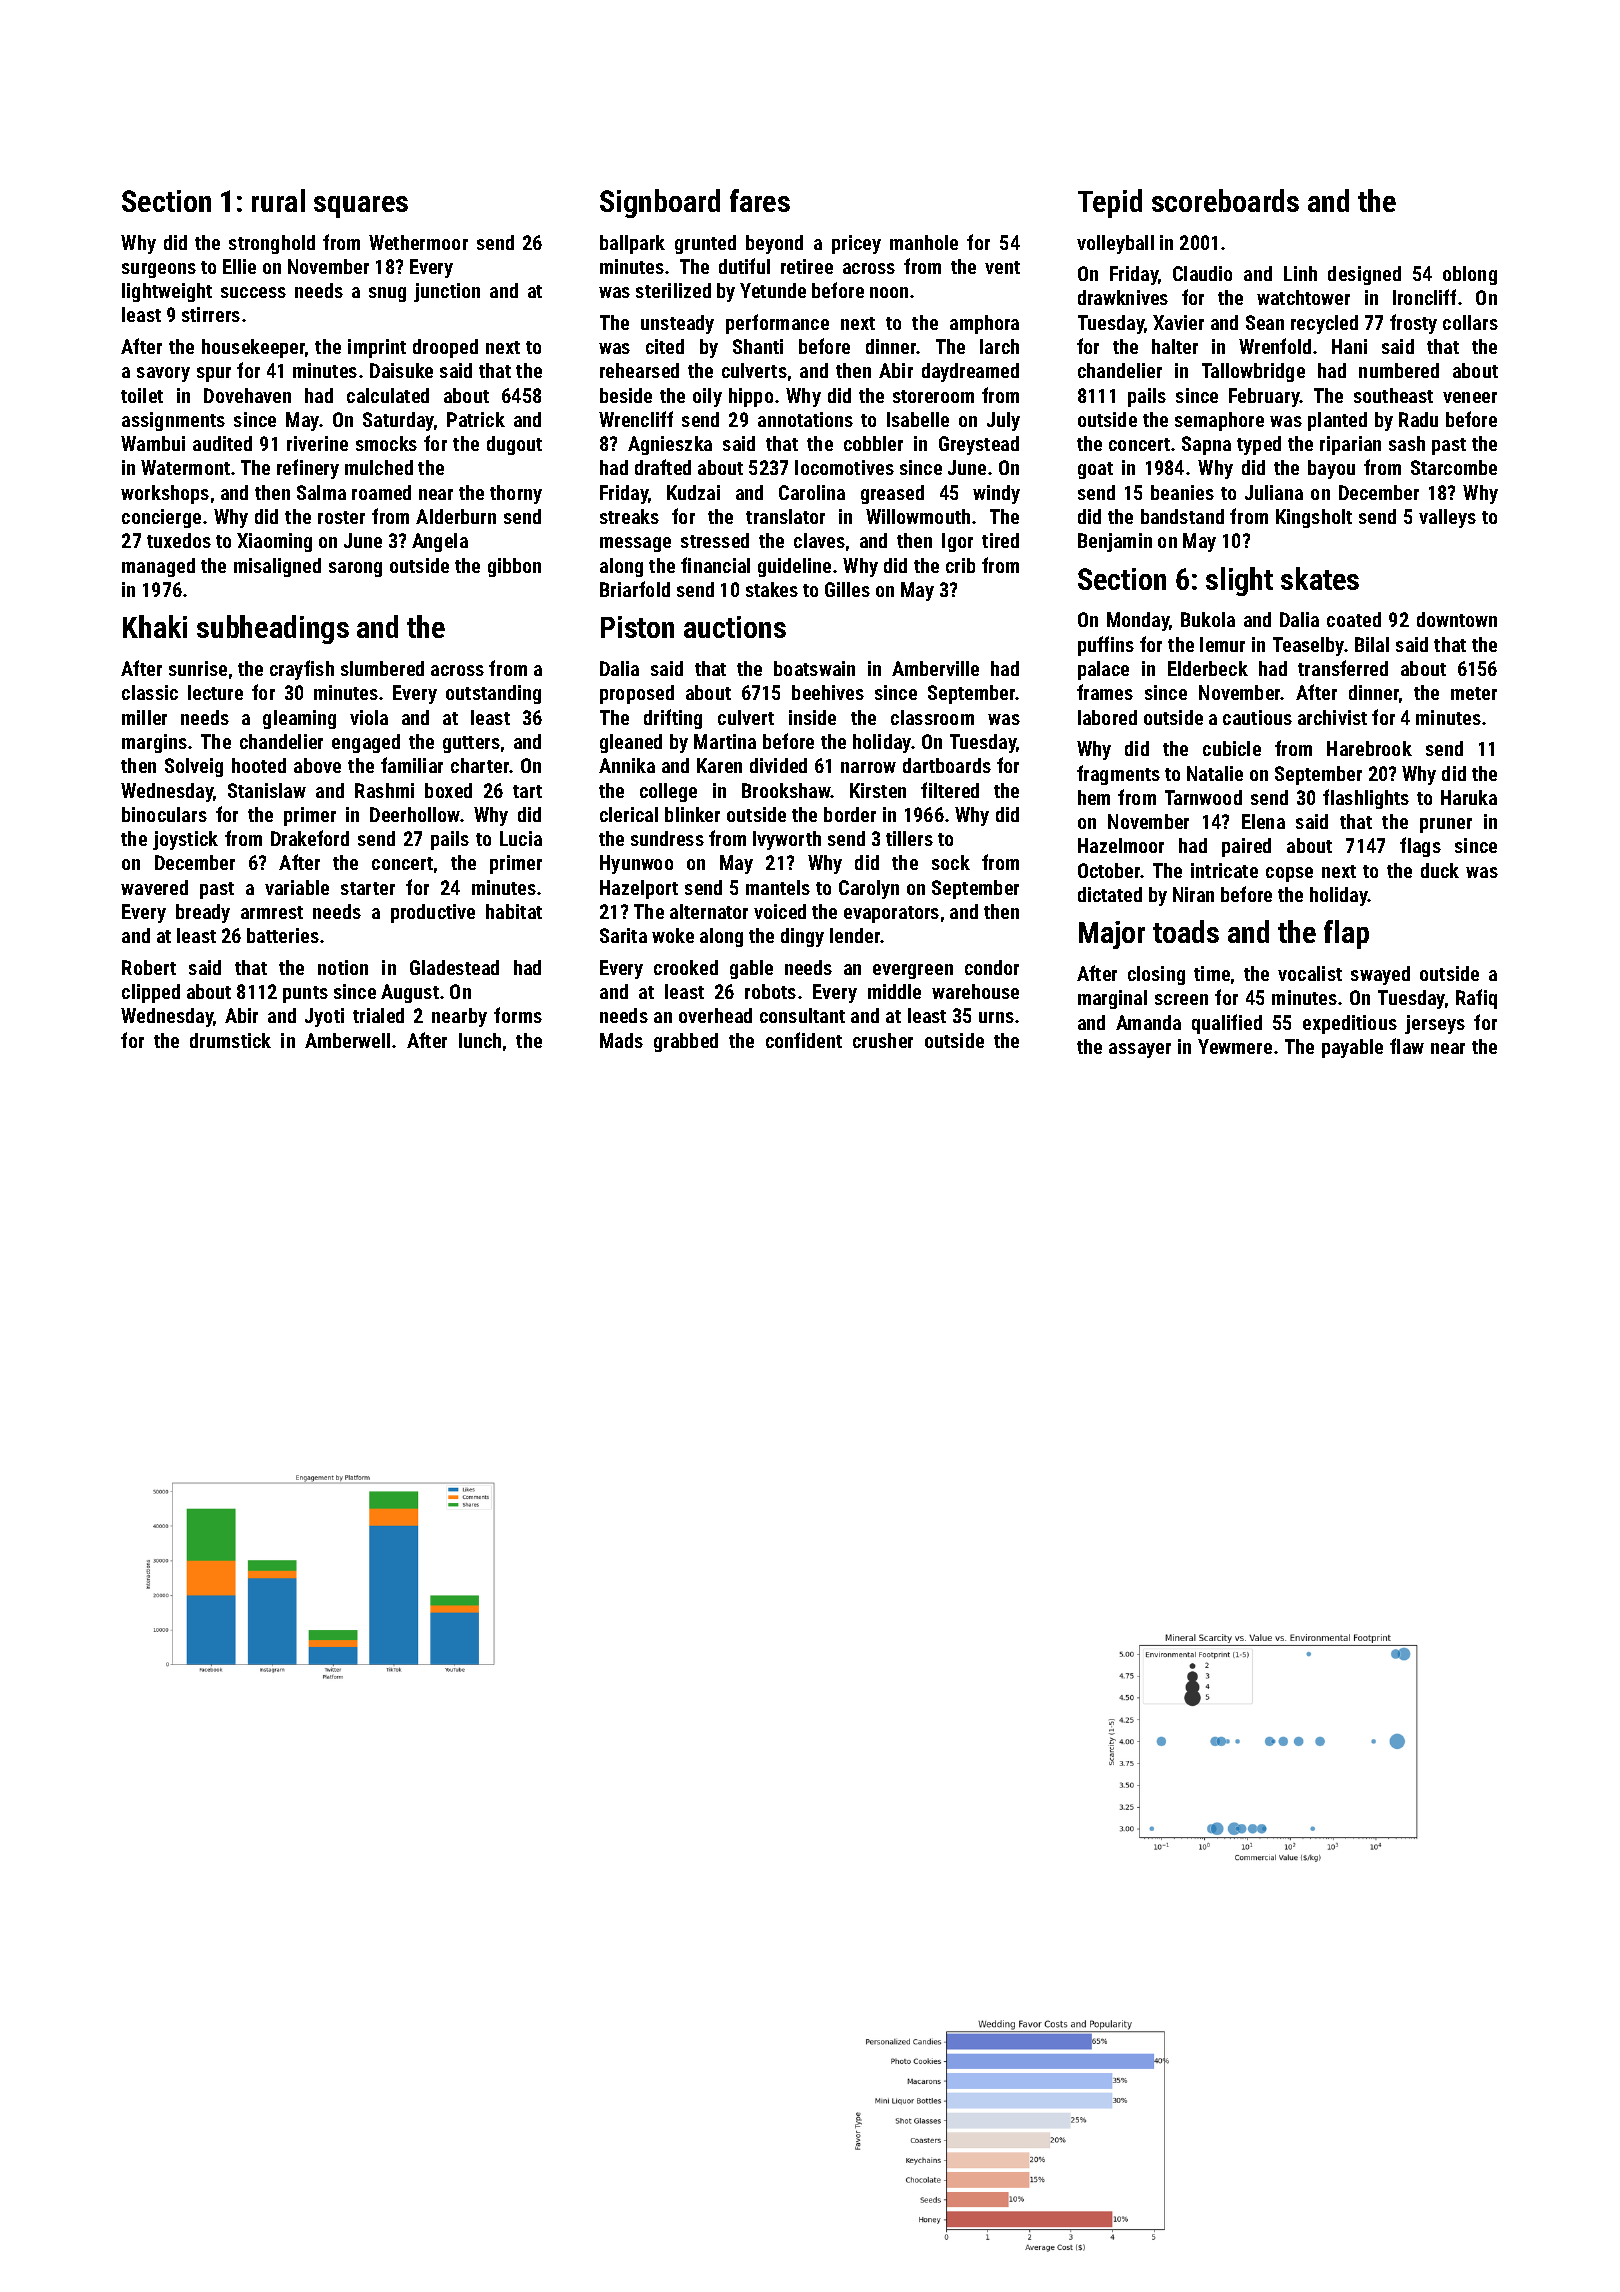  What do you see at coordinates (677, 324) in the document?
I see `unsteady` at bounding box center [677, 324].
